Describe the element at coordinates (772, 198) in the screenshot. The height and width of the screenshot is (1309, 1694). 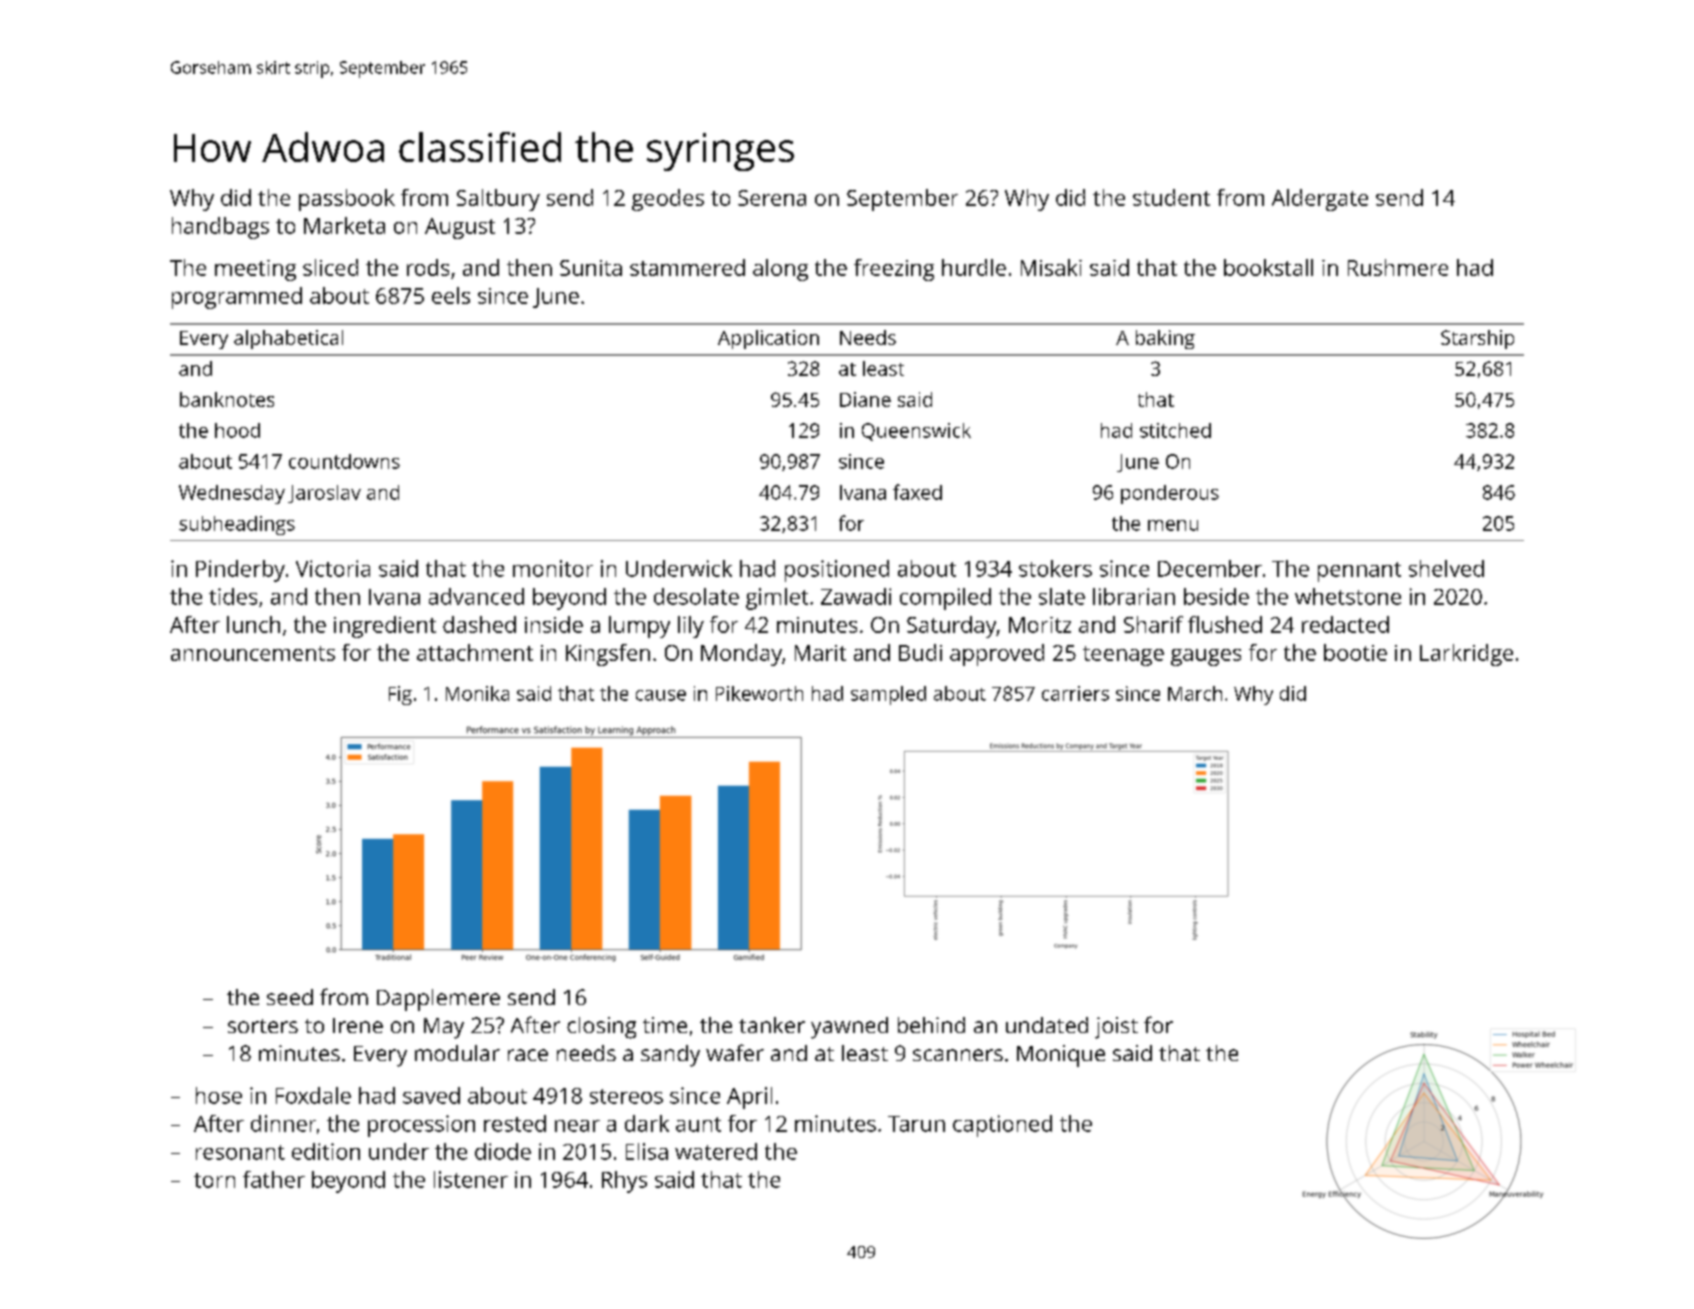
I see `Serena` at that location.
